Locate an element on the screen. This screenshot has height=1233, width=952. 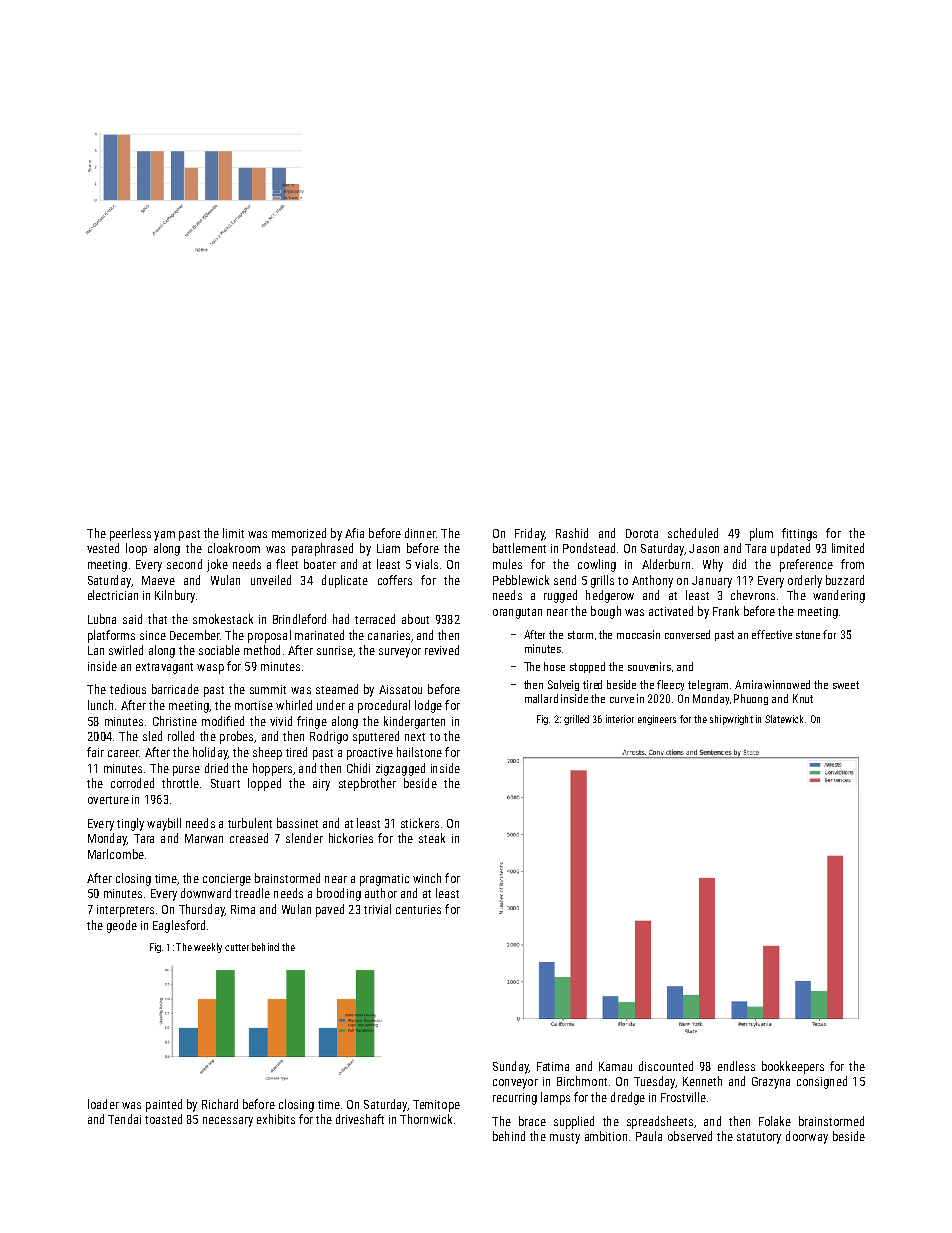
lopped is located at coordinates (264, 784).
